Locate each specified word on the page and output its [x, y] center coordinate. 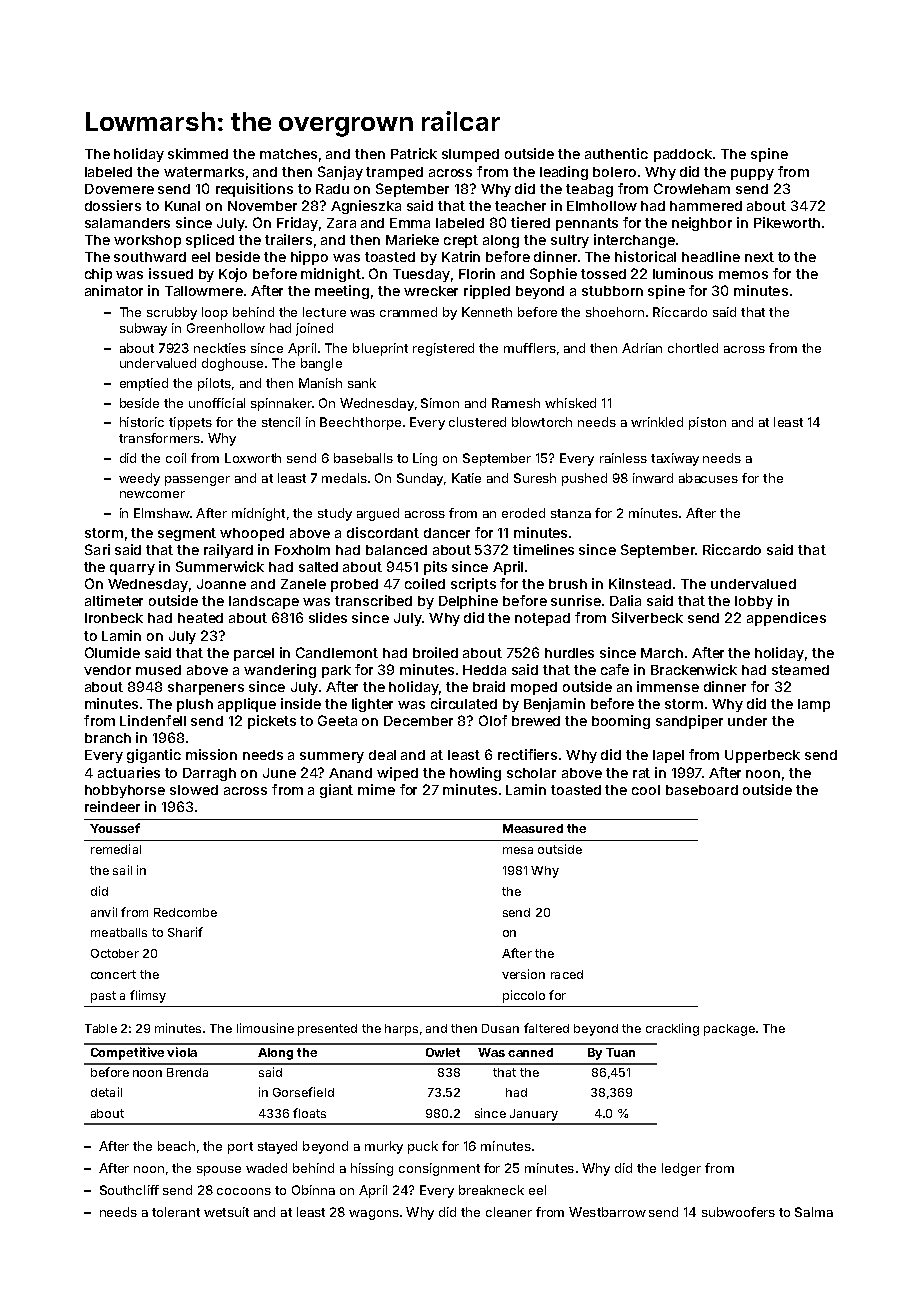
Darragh [209, 774]
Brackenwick [694, 669]
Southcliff [129, 1190]
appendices [786, 619]
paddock [683, 155]
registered [443, 349]
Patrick [414, 153]
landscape [264, 602]
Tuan [620, 1052]
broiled [435, 652]
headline [711, 256]
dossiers [113, 205]
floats [309, 1113]
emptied [144, 384]
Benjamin [554, 705]
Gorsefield [303, 1092]
